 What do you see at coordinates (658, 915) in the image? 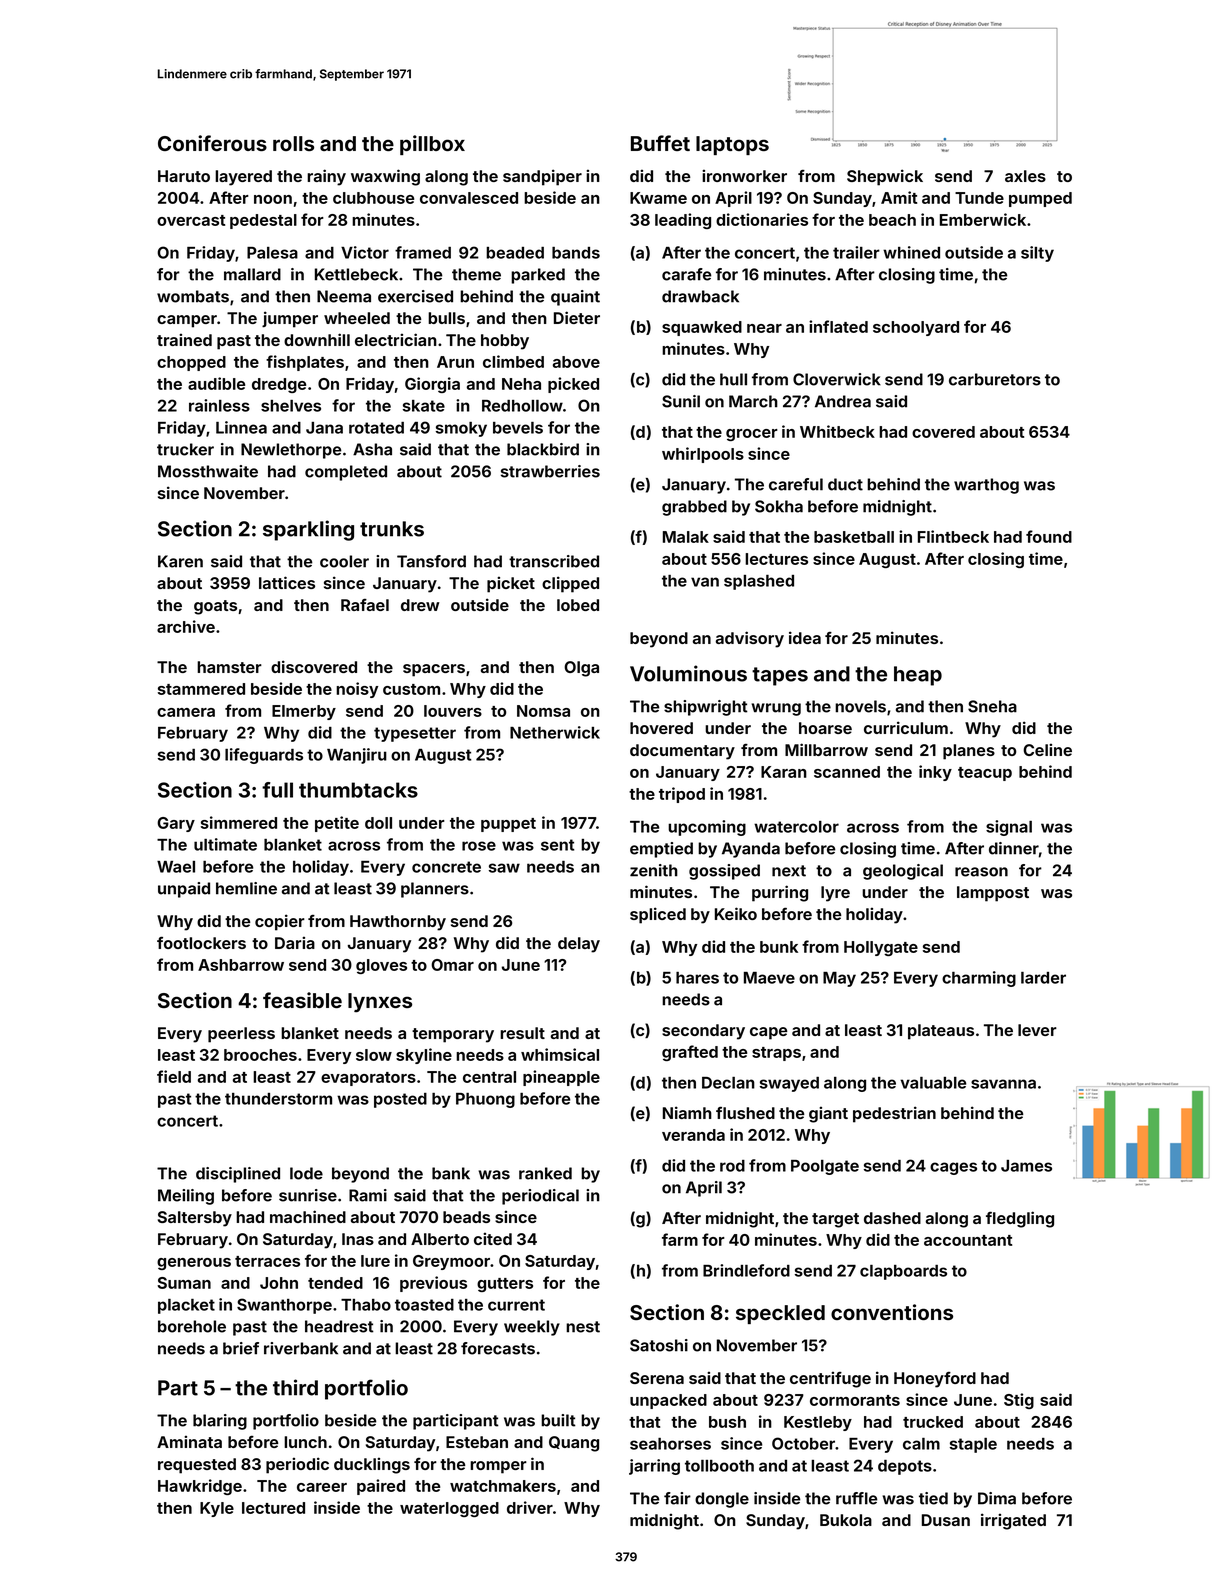
I see `spliced` at bounding box center [658, 915].
